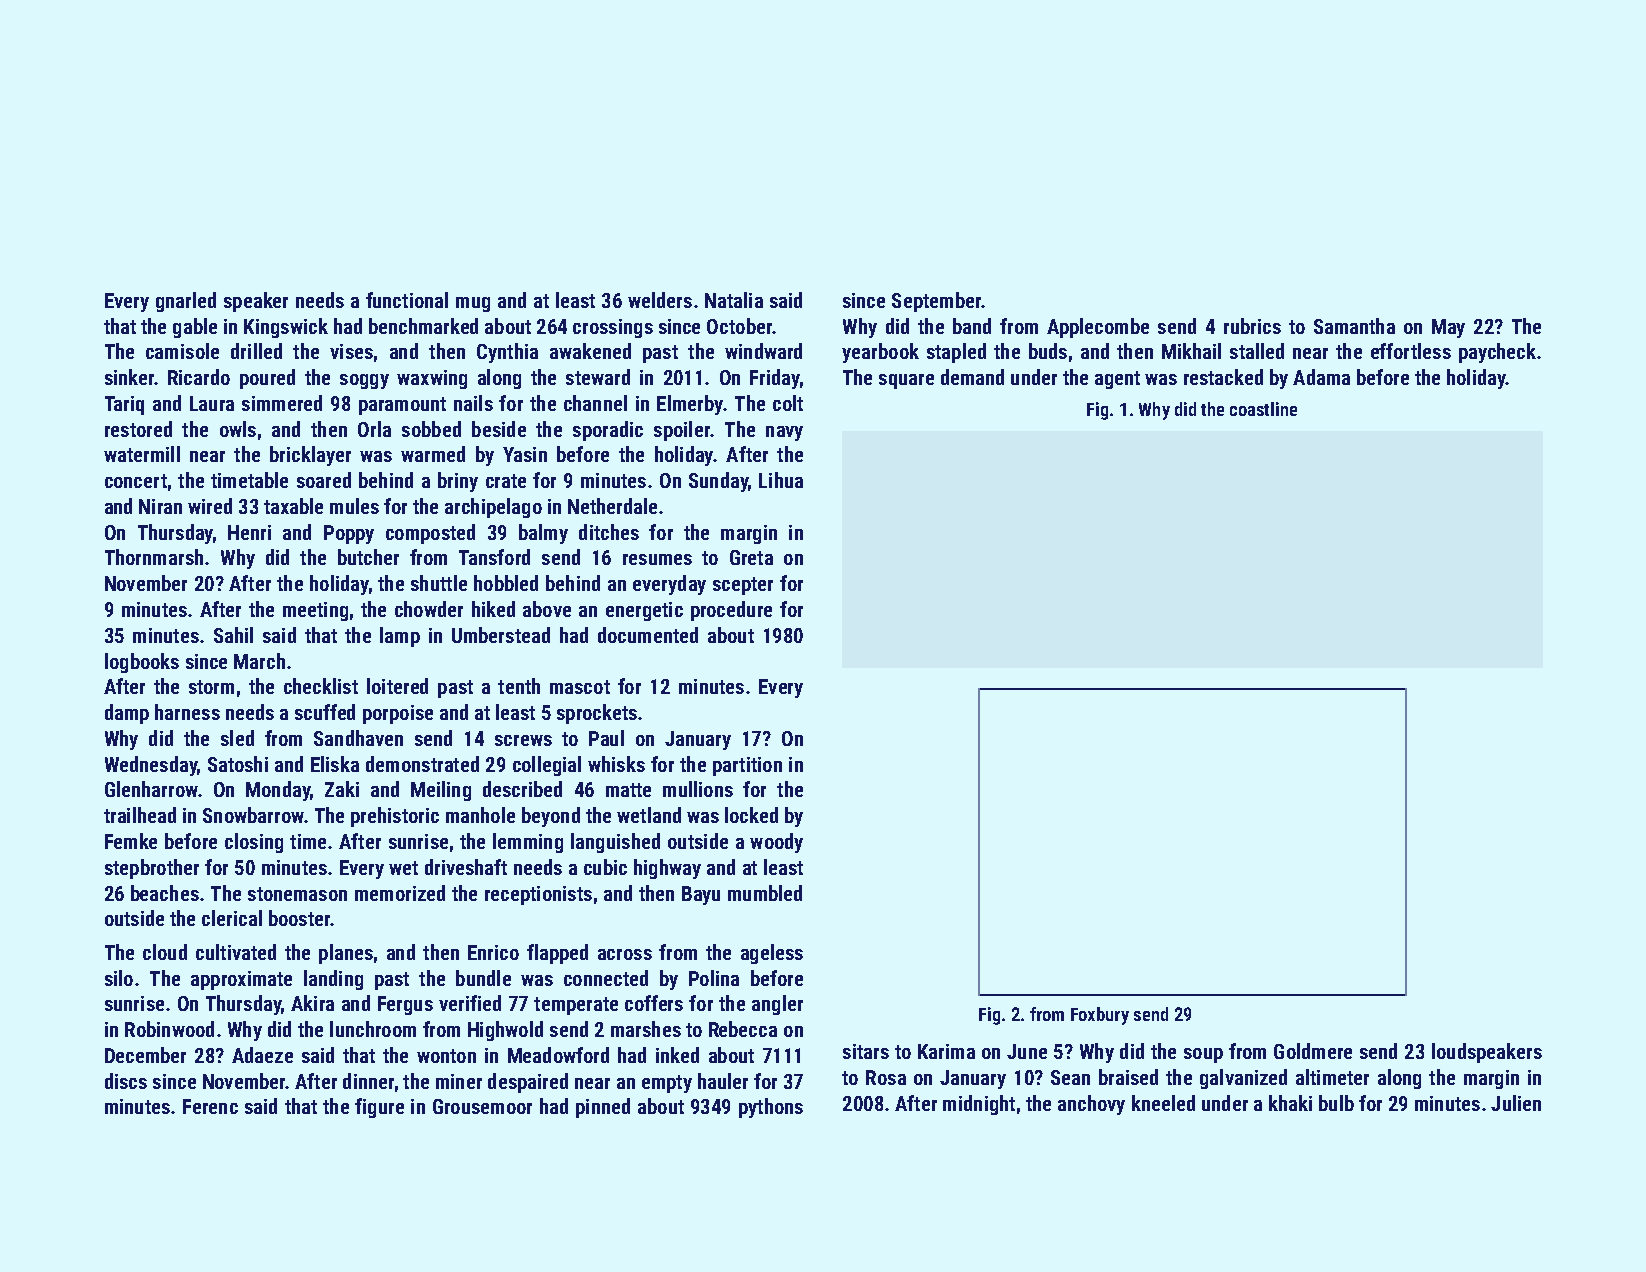 Image resolution: width=1646 pixels, height=1272 pixels. What do you see at coordinates (1497, 353) in the image?
I see `paycheck` at bounding box center [1497, 353].
